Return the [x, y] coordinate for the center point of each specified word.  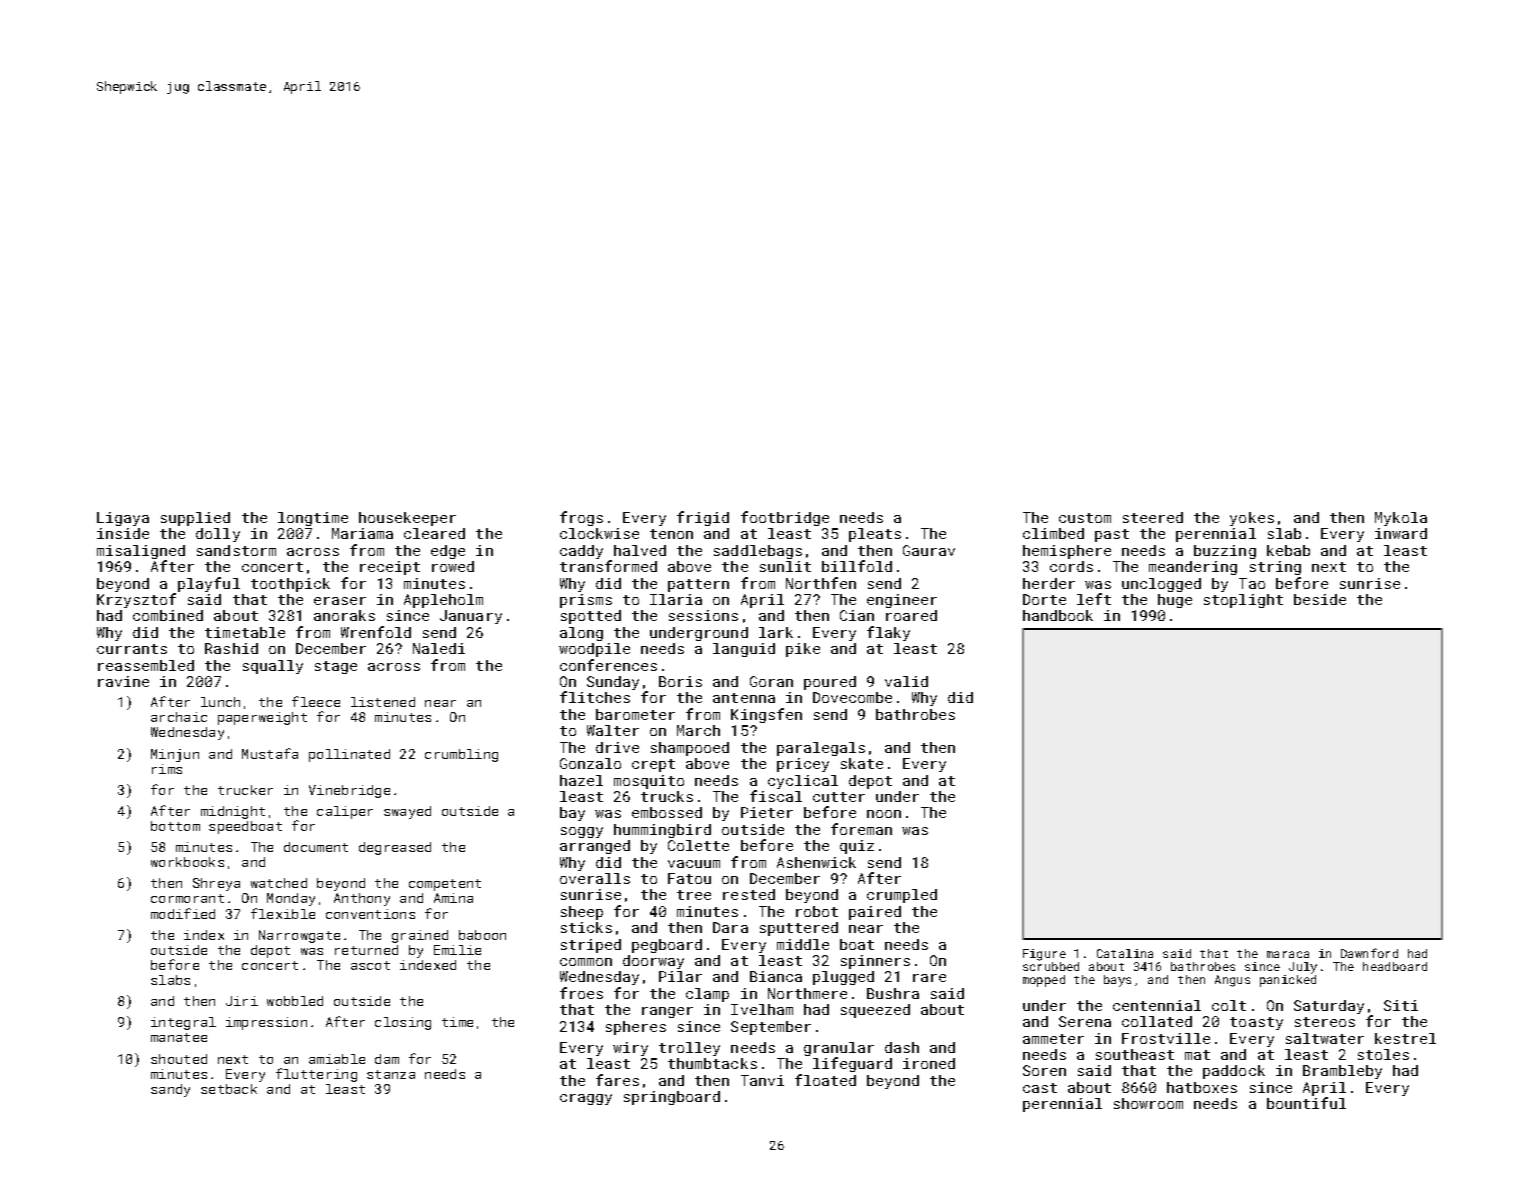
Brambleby [1342, 1072]
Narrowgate [299, 936]
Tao [1252, 583]
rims [167, 769]
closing [403, 1023]
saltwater [1325, 1038]
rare [929, 978]
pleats [875, 535]
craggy [586, 1099]
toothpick [290, 585]
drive [617, 747]
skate [862, 763]
